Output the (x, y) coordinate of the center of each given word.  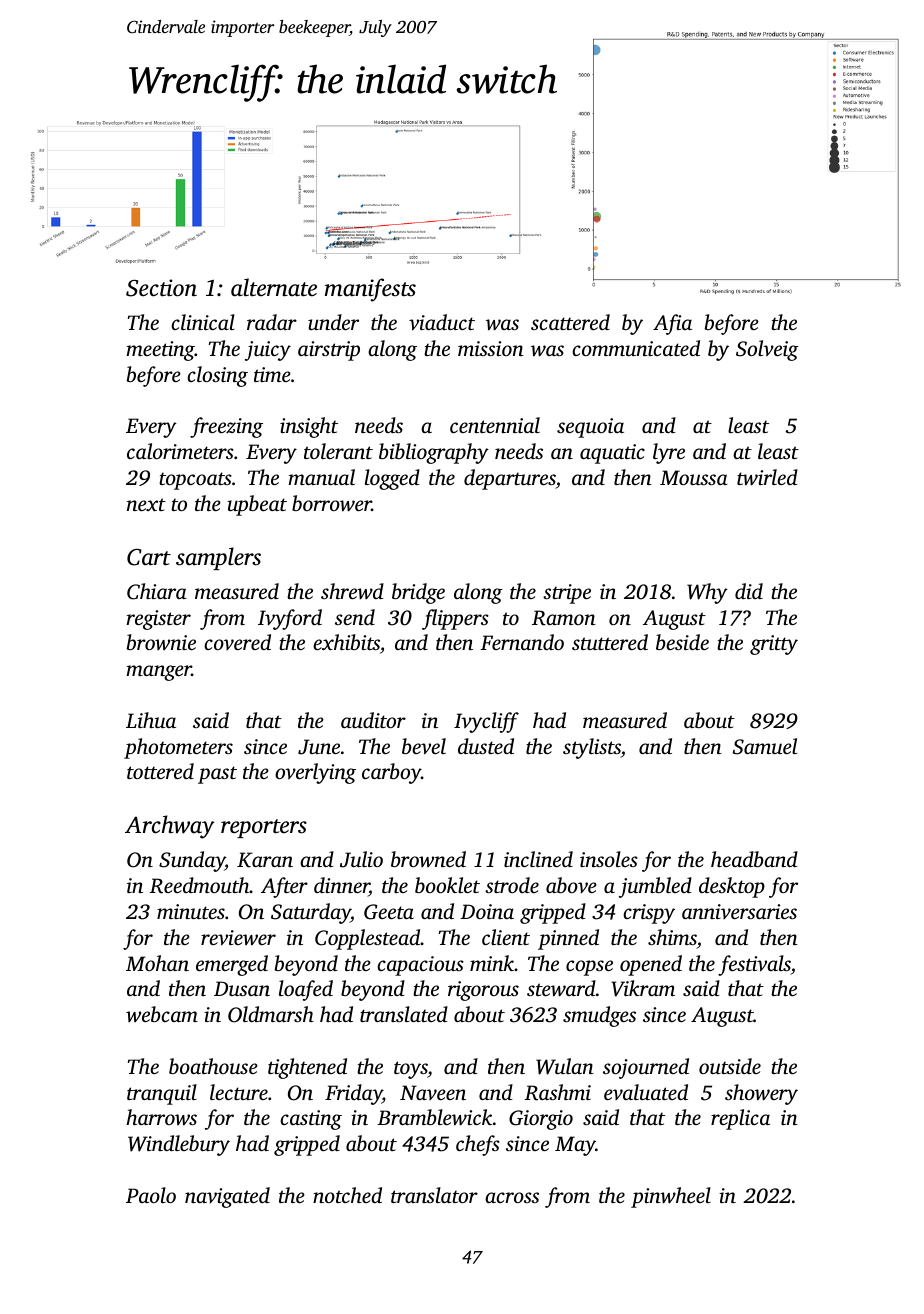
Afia (672, 324)
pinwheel (671, 1197)
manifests (370, 290)
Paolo (151, 1195)
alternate (274, 287)
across (512, 1197)
